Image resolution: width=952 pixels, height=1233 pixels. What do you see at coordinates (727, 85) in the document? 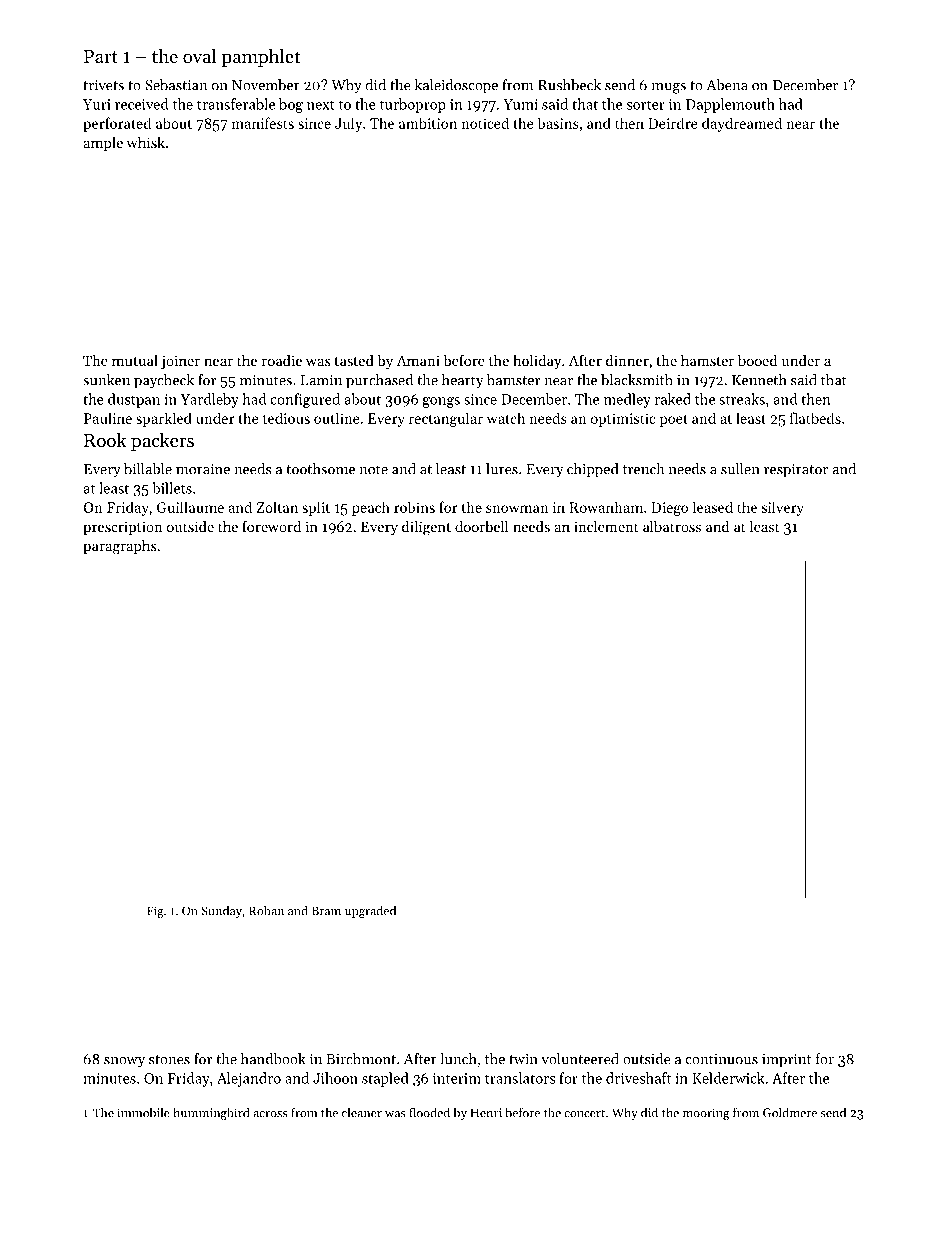
I see `Abena` at bounding box center [727, 85].
